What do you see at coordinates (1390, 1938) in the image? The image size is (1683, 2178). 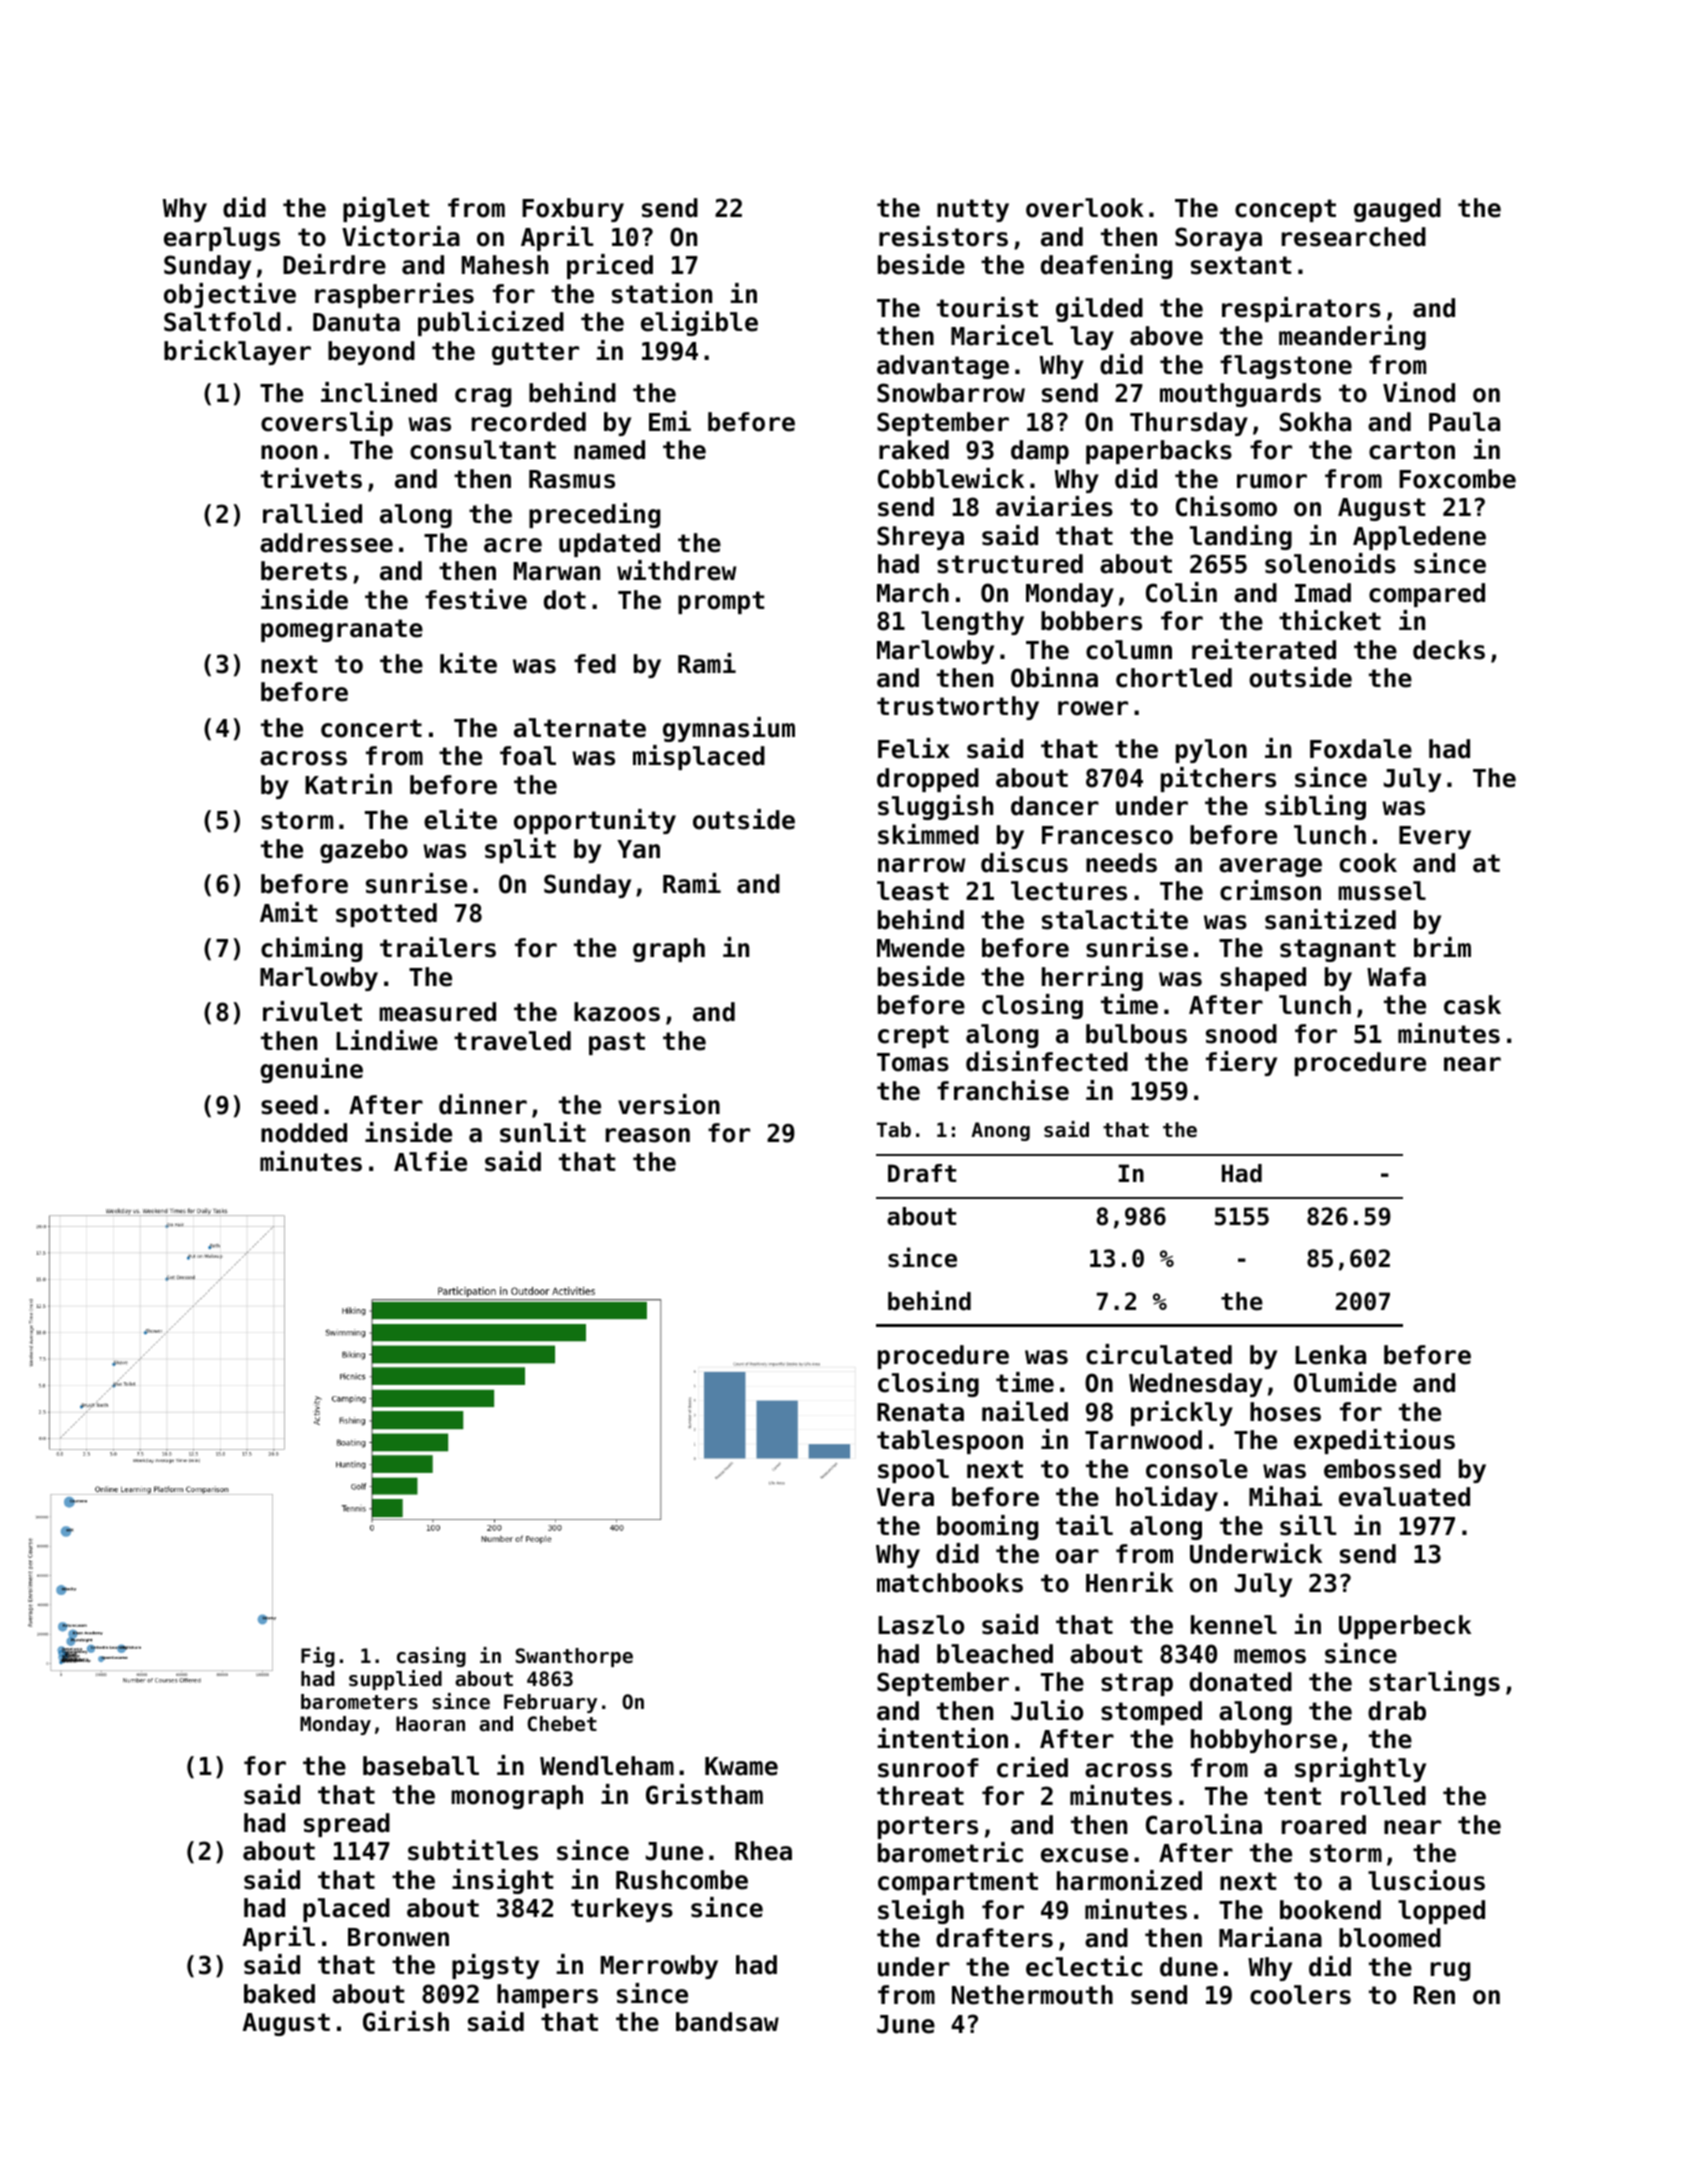 I see `bloomed` at bounding box center [1390, 1938].
